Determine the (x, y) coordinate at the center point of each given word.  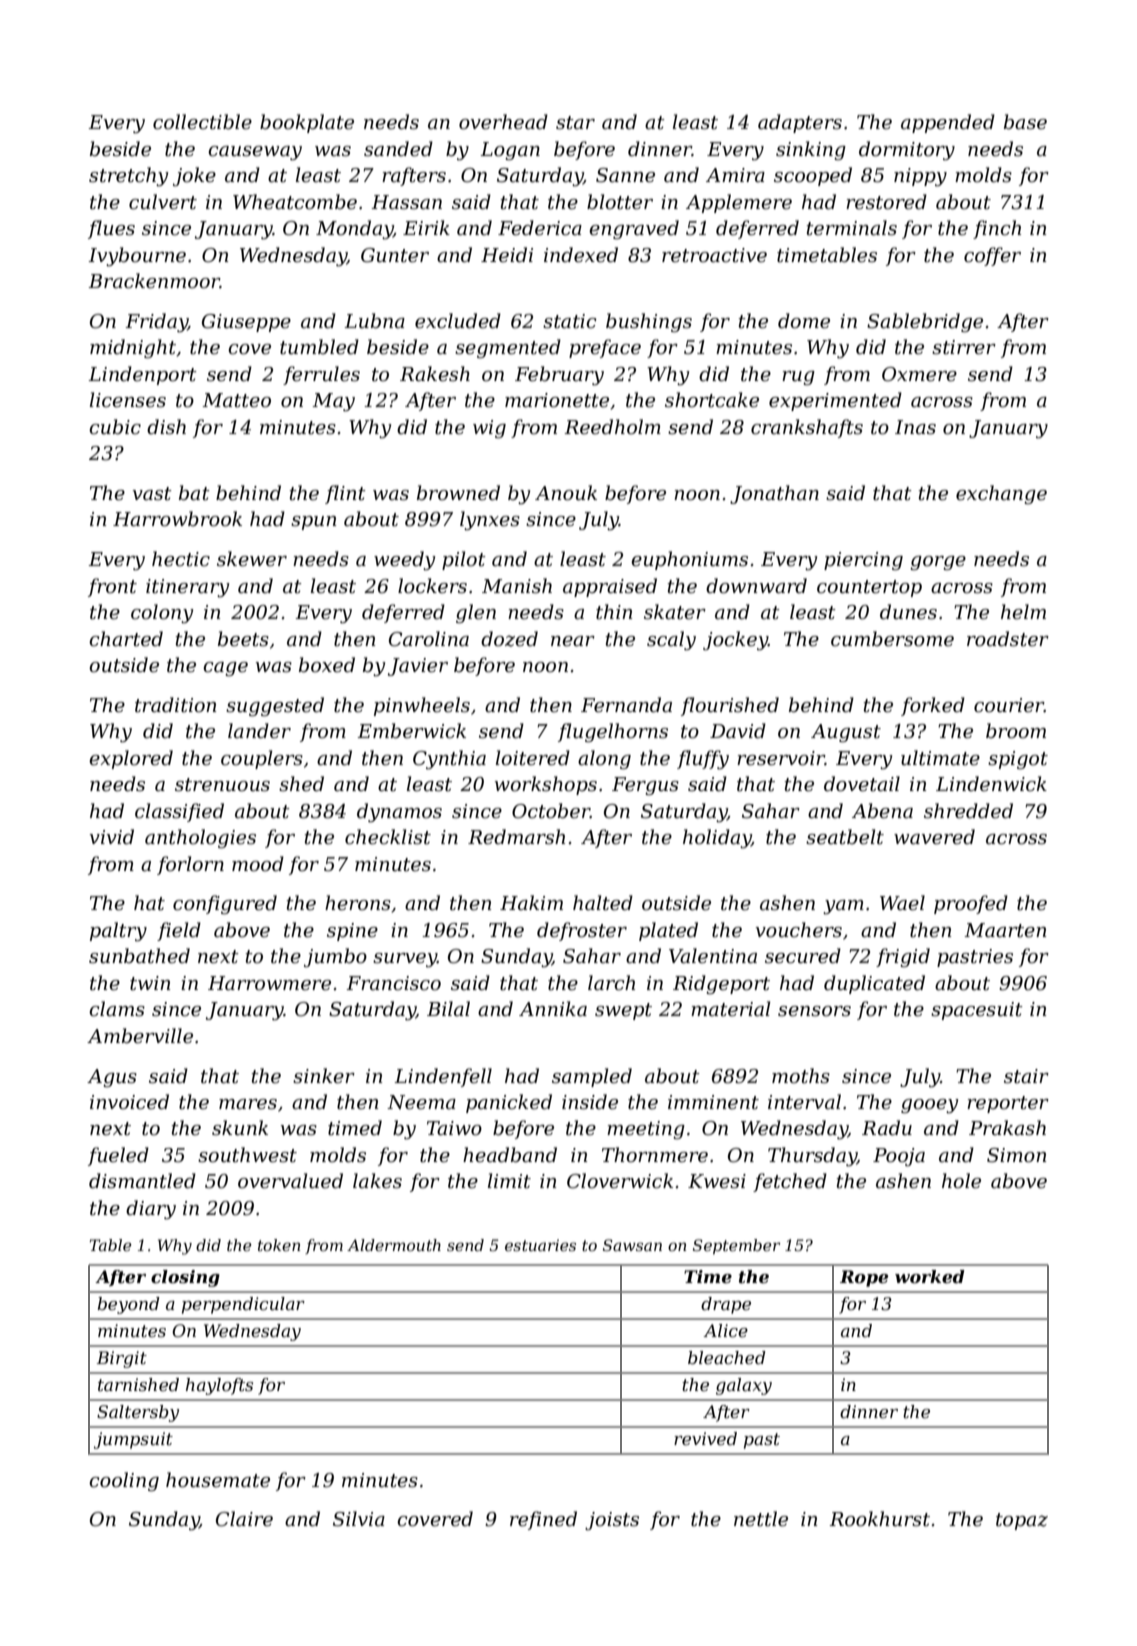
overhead (503, 122)
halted (603, 903)
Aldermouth (394, 1245)
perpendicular (243, 1305)
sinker (324, 1076)
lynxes (490, 520)
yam (843, 907)
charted (126, 639)
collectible (202, 122)
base (1025, 122)
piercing (863, 561)
